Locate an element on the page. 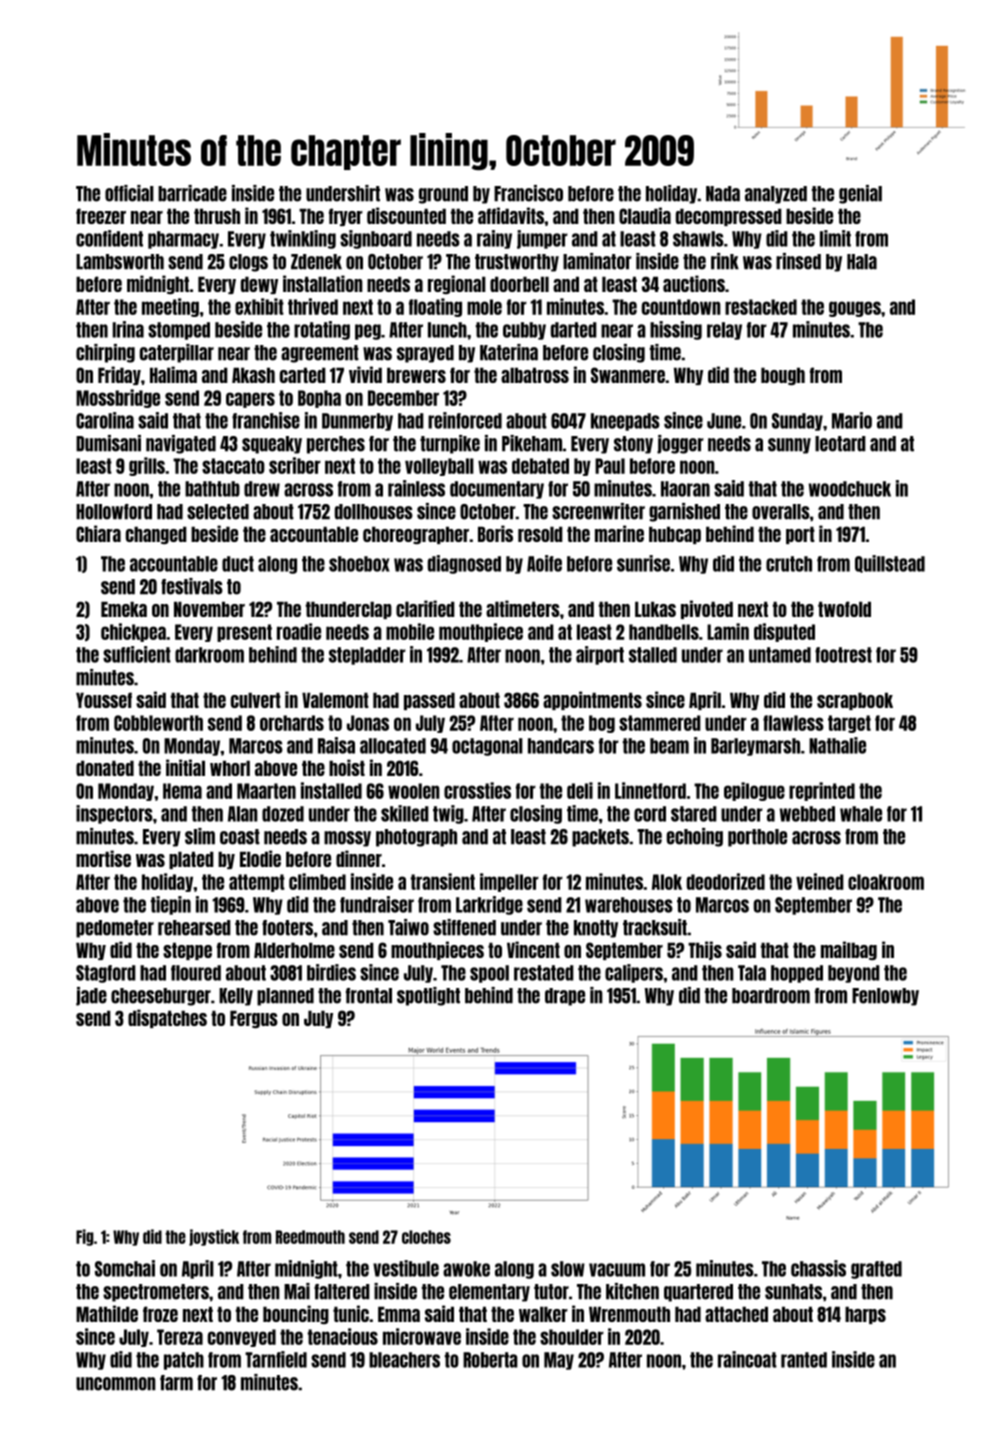 The width and height of the document is (1002, 1451). Youssef is located at coordinates (104, 700).
